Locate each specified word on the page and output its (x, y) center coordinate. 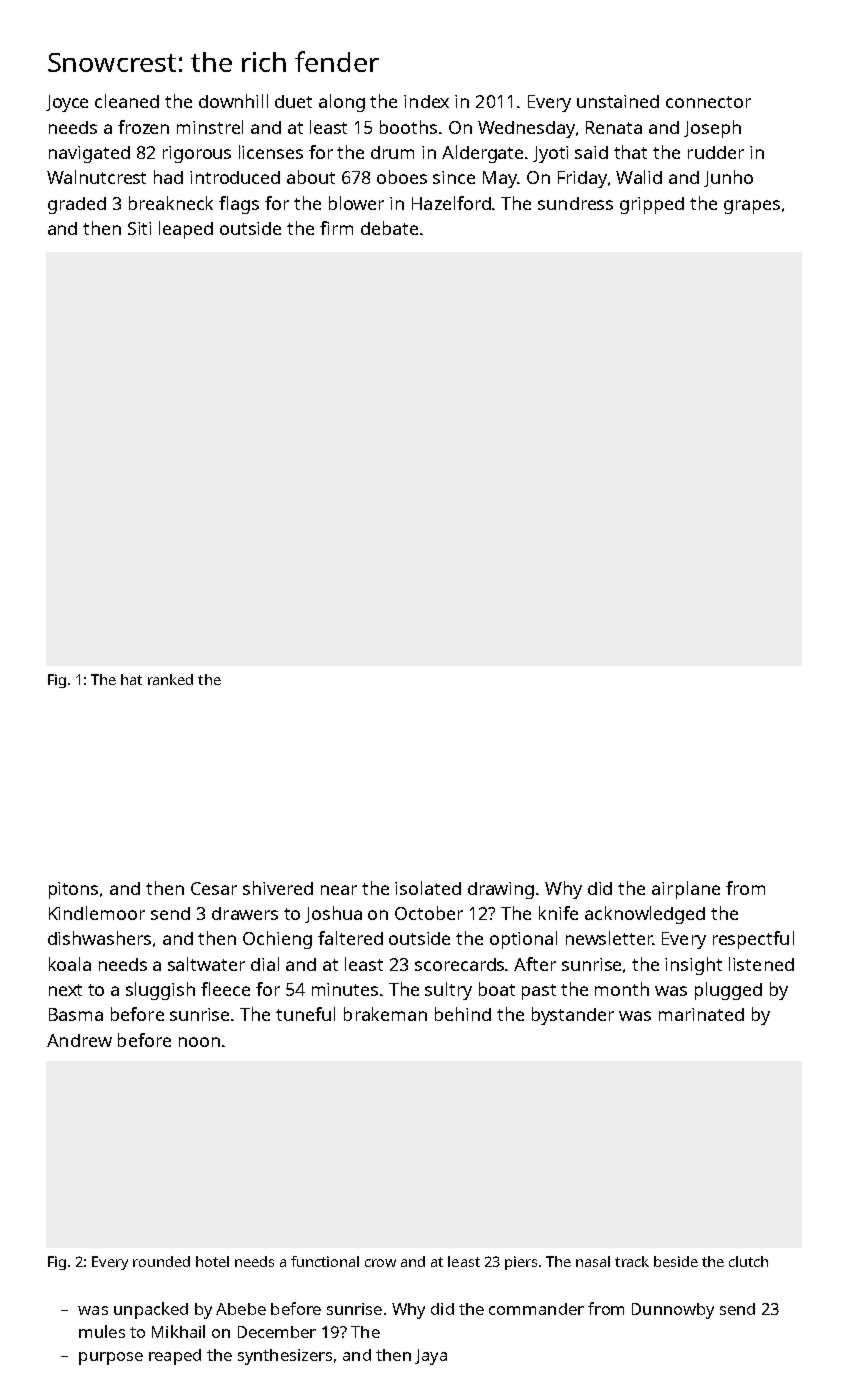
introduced (235, 177)
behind (463, 1014)
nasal (593, 1261)
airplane (686, 890)
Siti (139, 228)
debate (389, 228)
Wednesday (526, 129)
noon (199, 1042)
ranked (170, 679)
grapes (752, 207)
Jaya (431, 1357)
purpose (111, 1358)
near (339, 890)
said (591, 152)
